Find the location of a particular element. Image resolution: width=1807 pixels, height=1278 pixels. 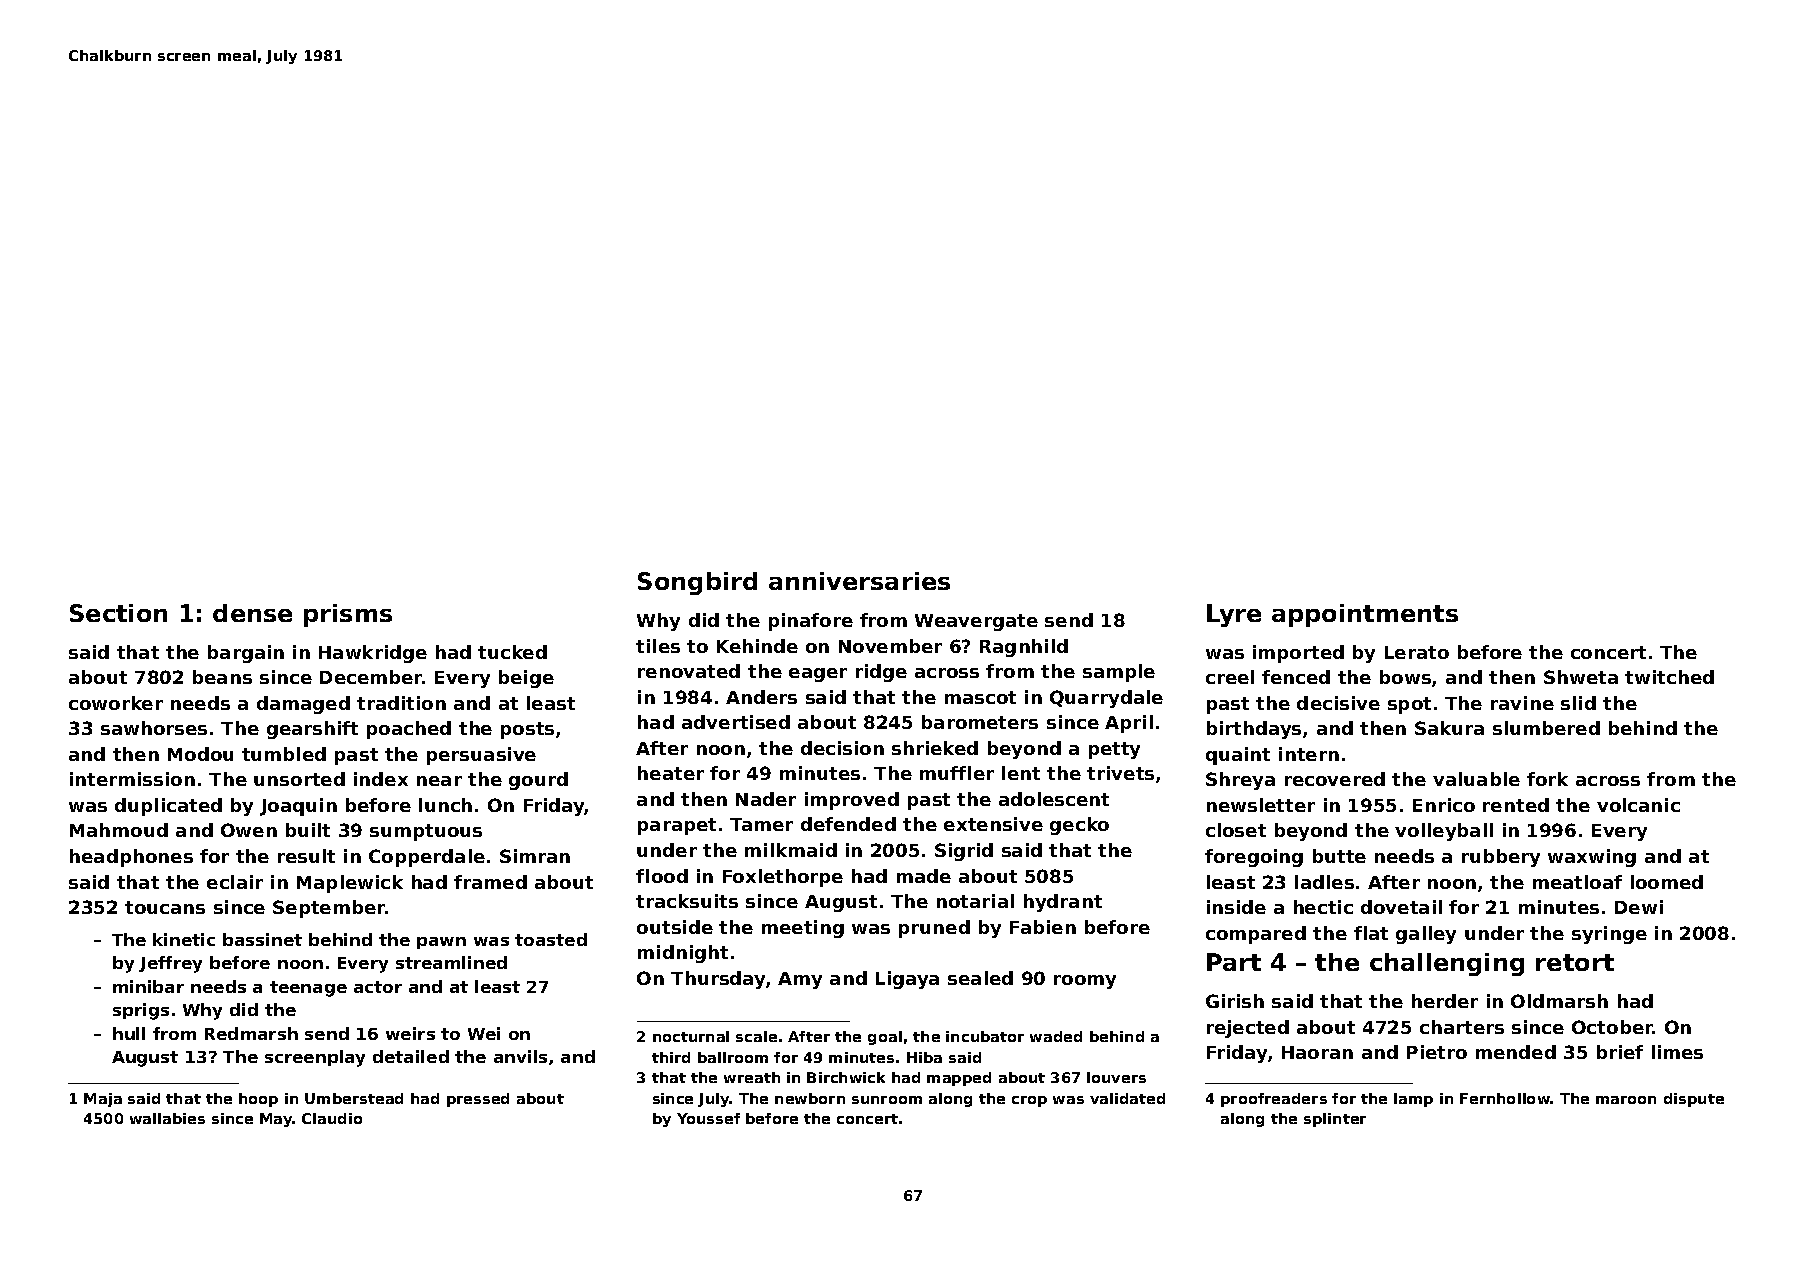

barometers is located at coordinates (980, 722).
